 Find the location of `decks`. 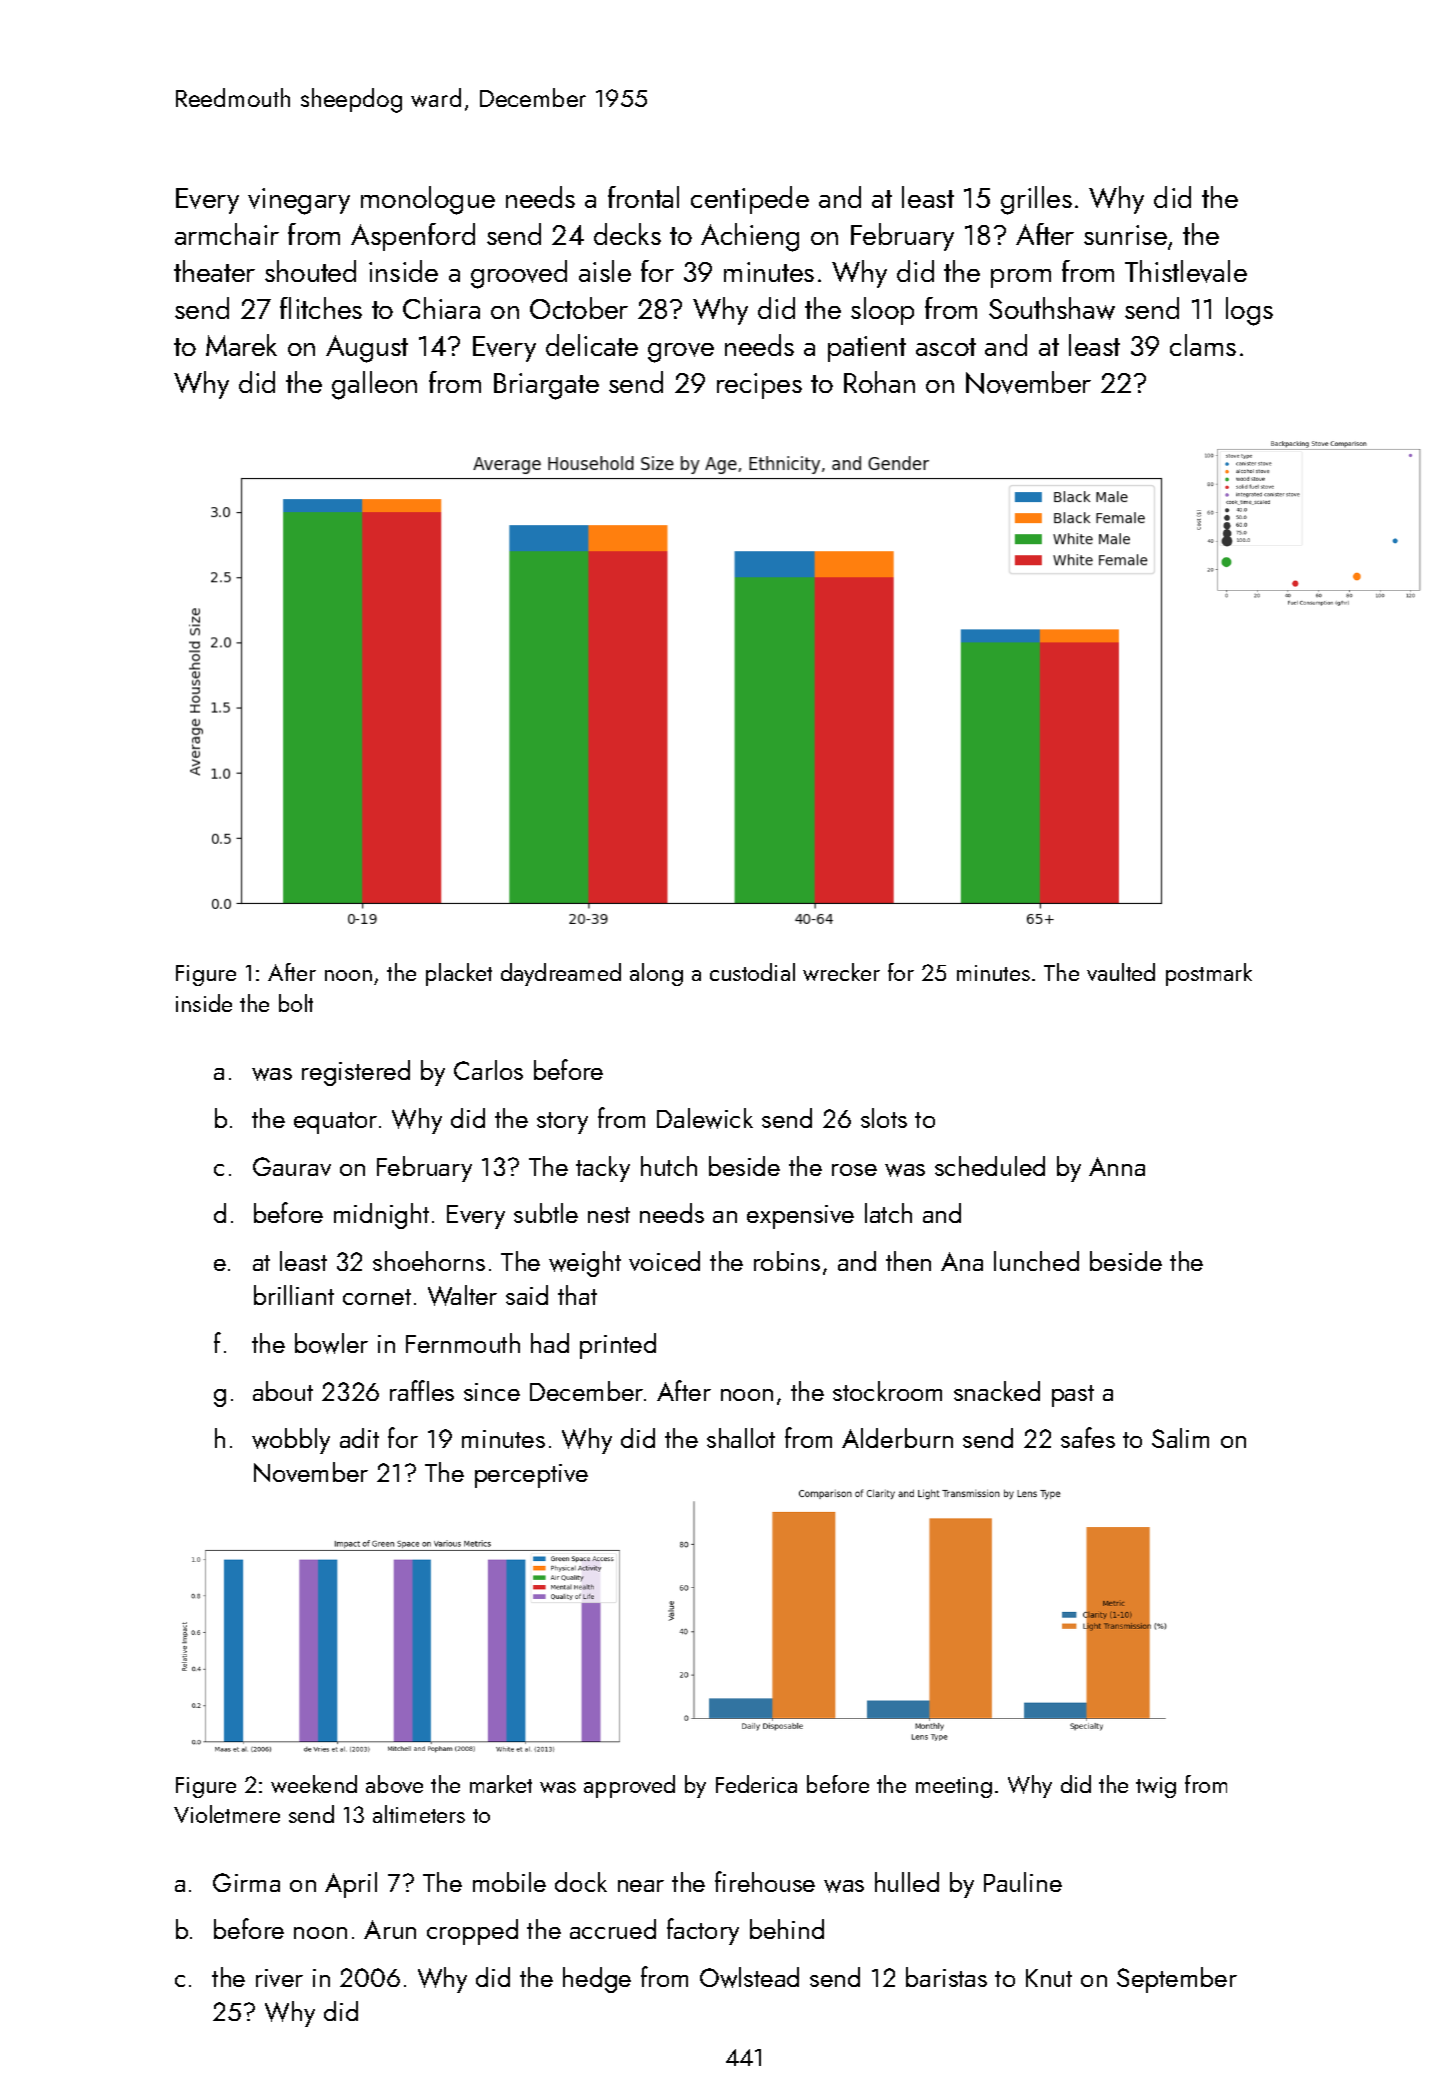

decks is located at coordinates (627, 234).
